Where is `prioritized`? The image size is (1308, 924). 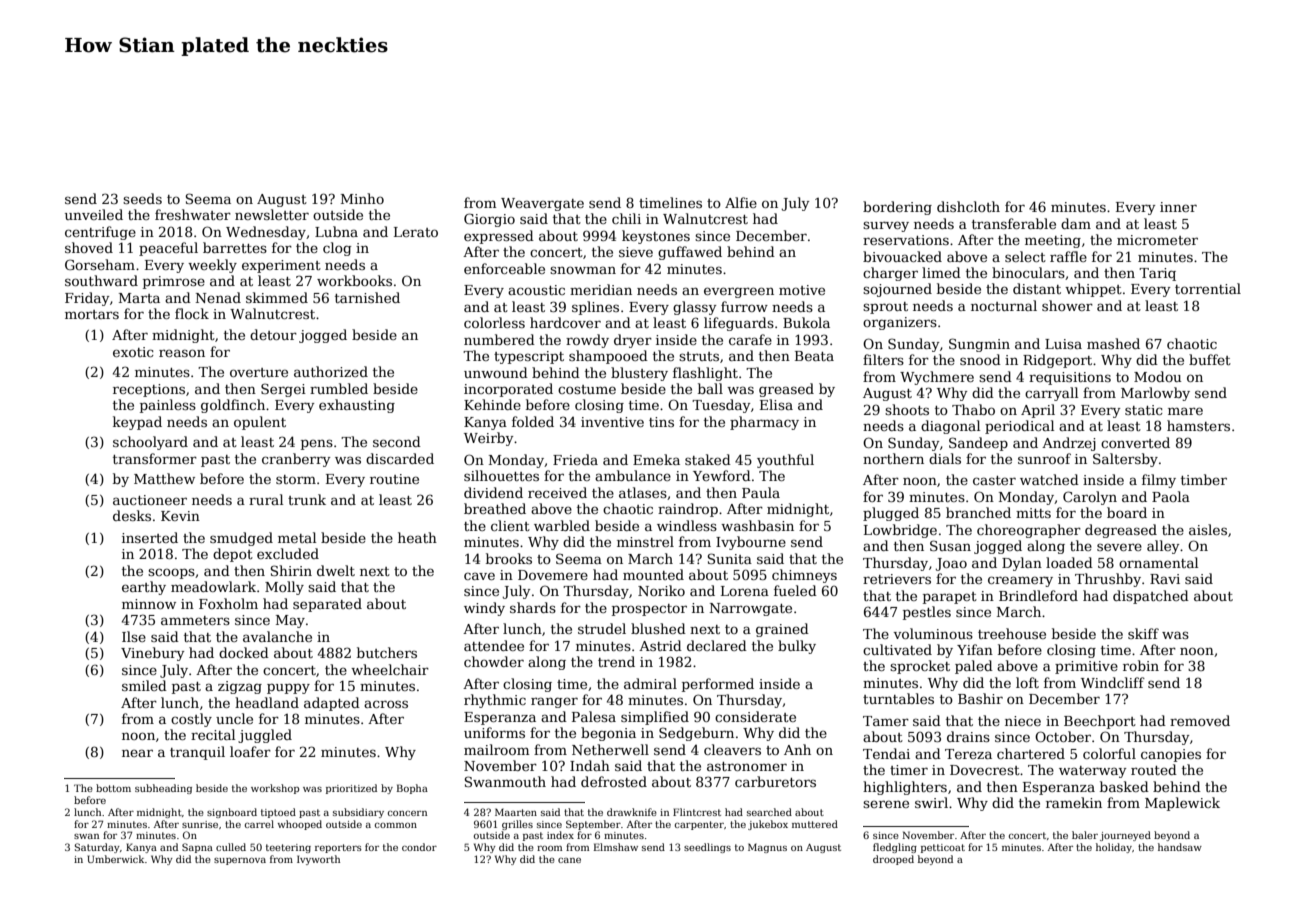 prioritized is located at coordinates (351, 789).
